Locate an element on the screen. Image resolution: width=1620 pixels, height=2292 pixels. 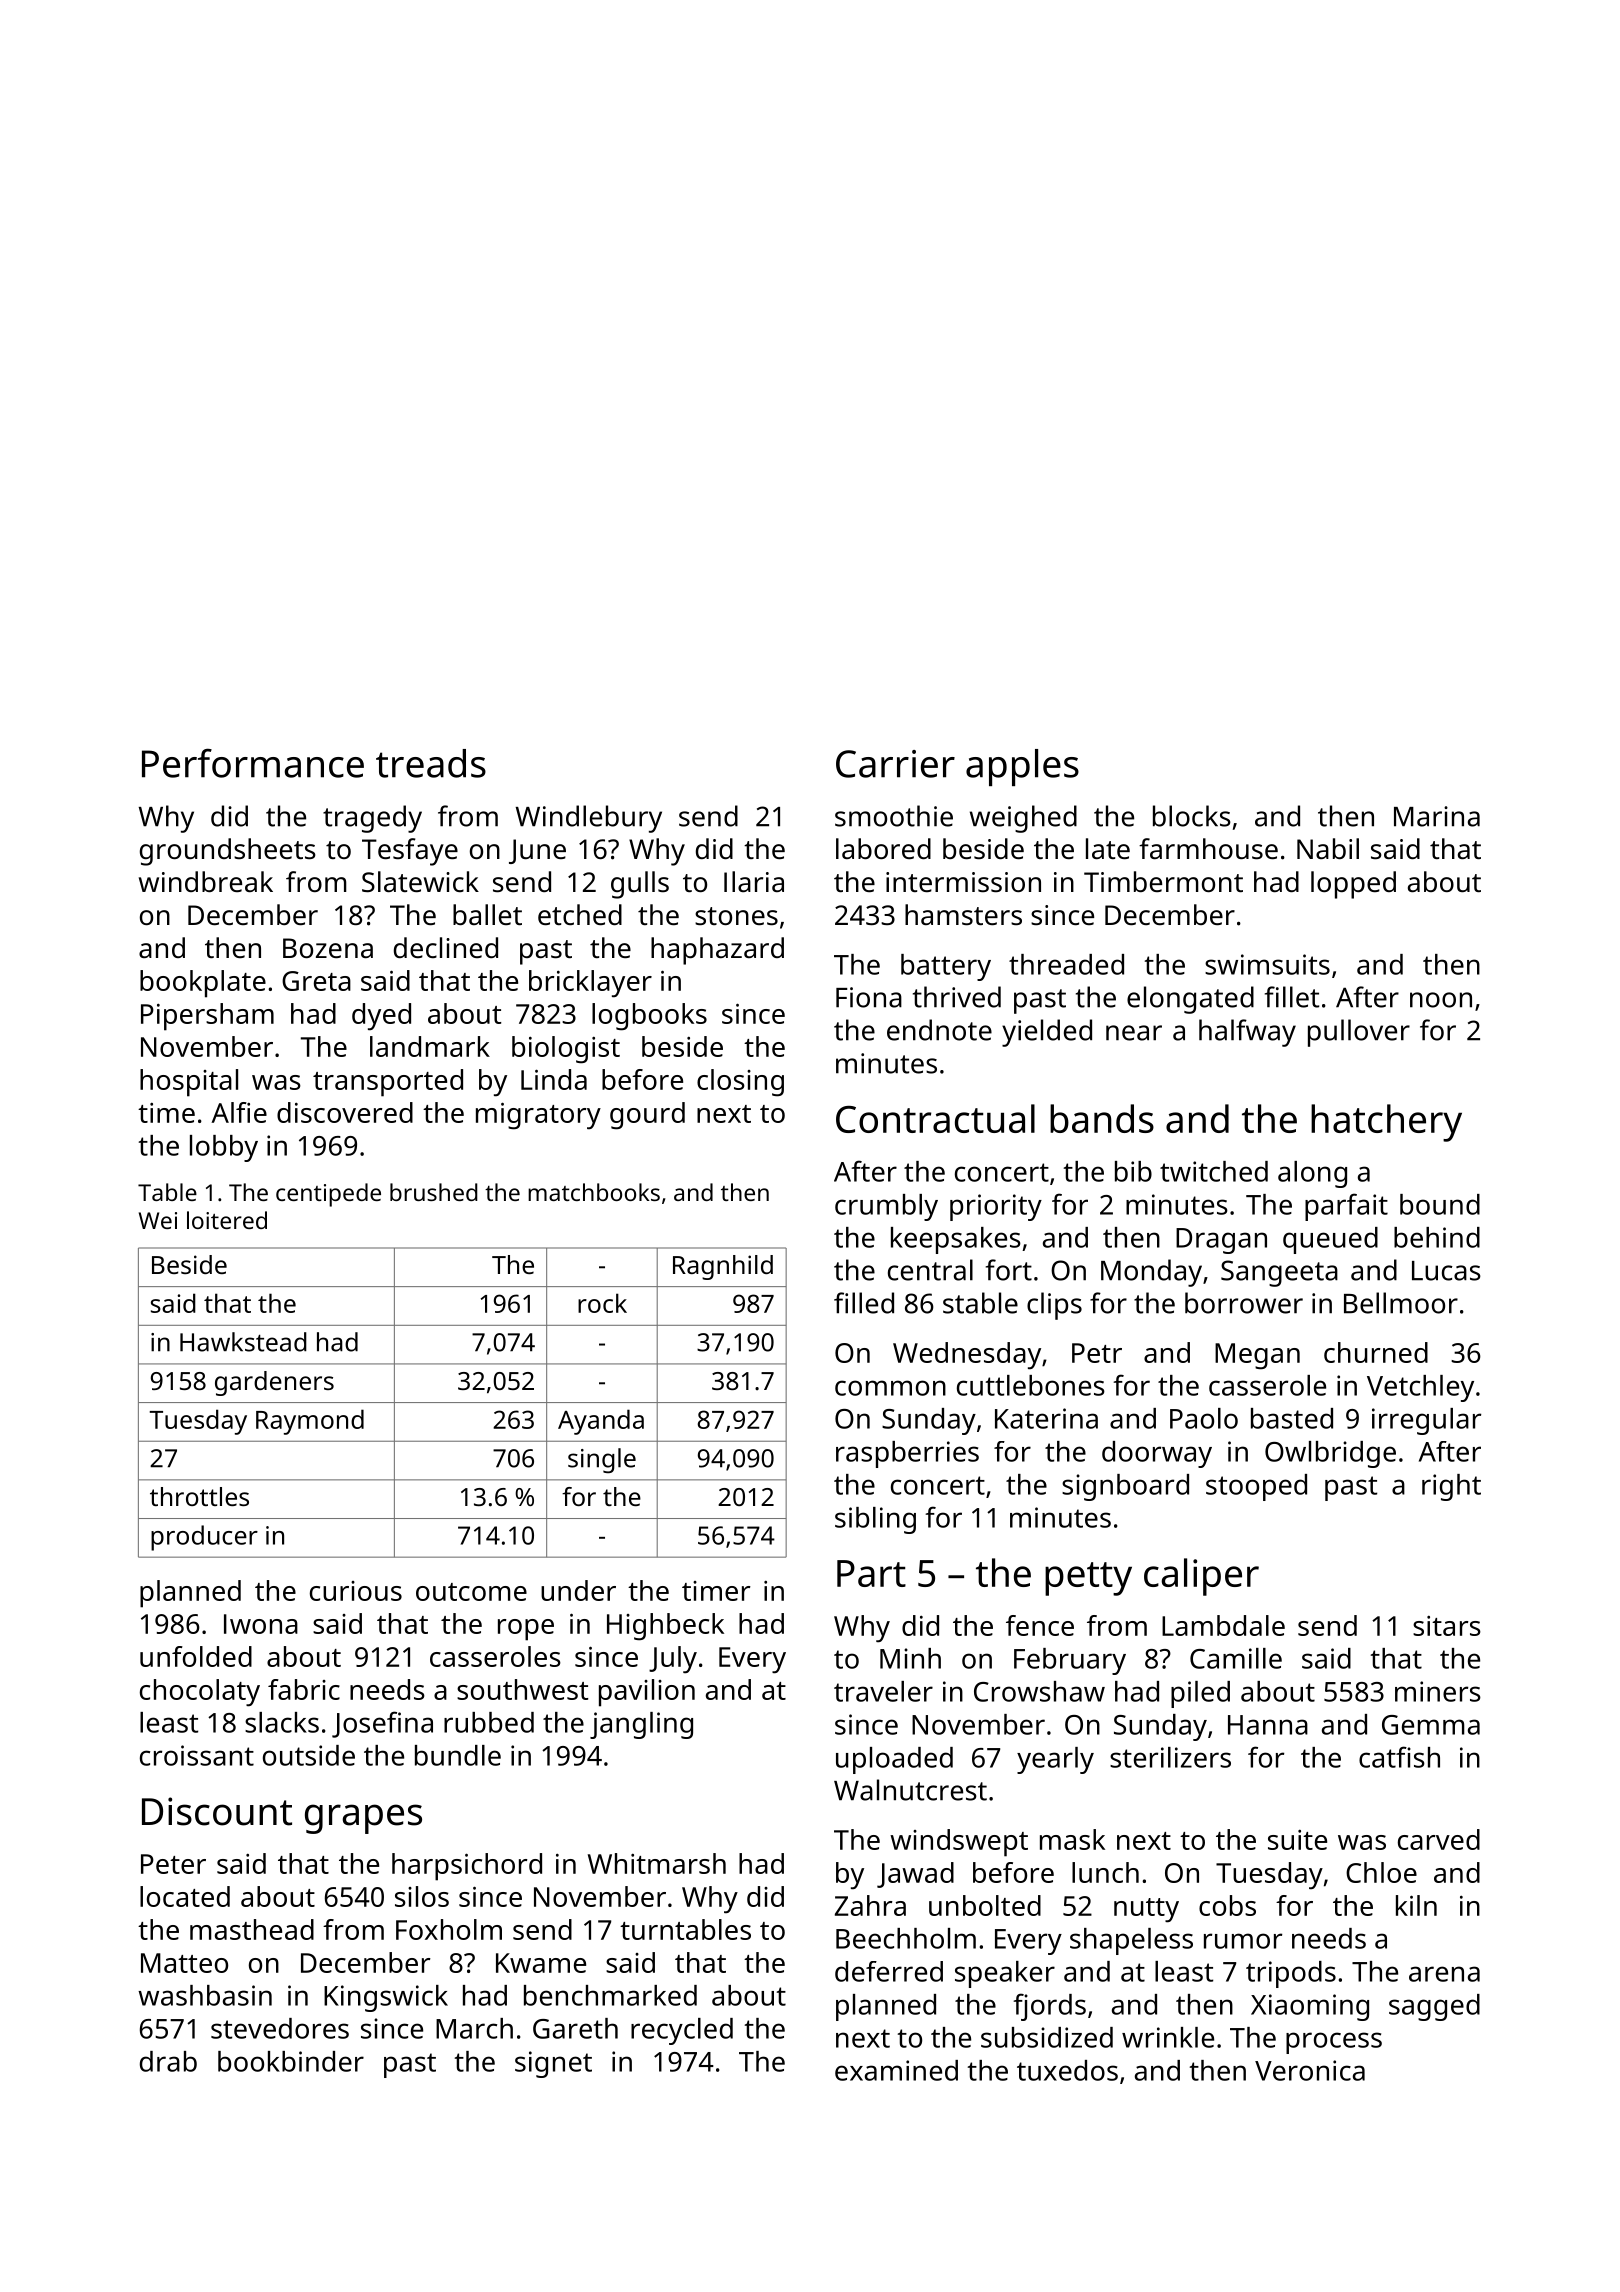
Performance is located at coordinates (253, 763).
